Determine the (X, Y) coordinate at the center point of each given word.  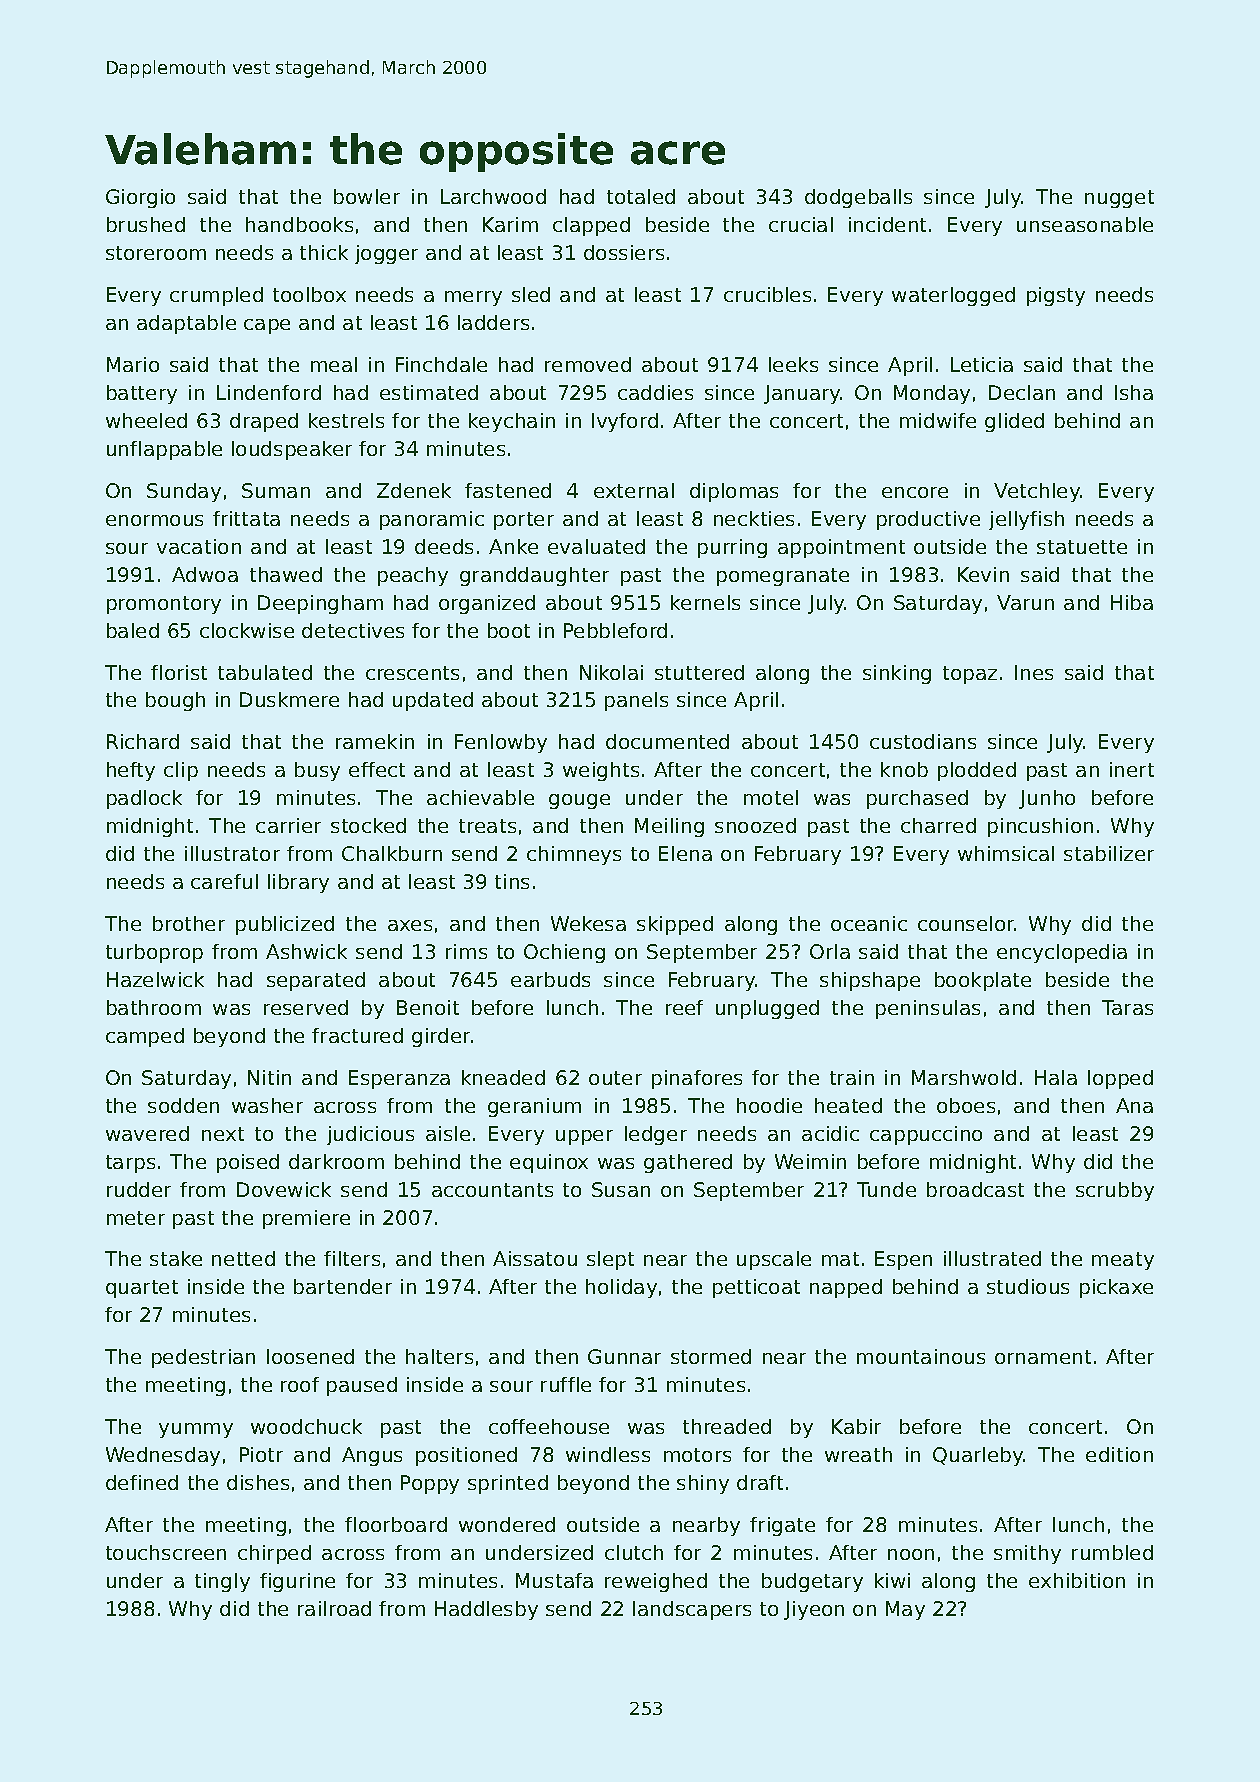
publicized (285, 925)
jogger (386, 254)
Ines (1034, 672)
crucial (801, 224)
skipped (675, 925)
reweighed (656, 1582)
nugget (1119, 199)
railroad (334, 1608)
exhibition (1077, 1580)
